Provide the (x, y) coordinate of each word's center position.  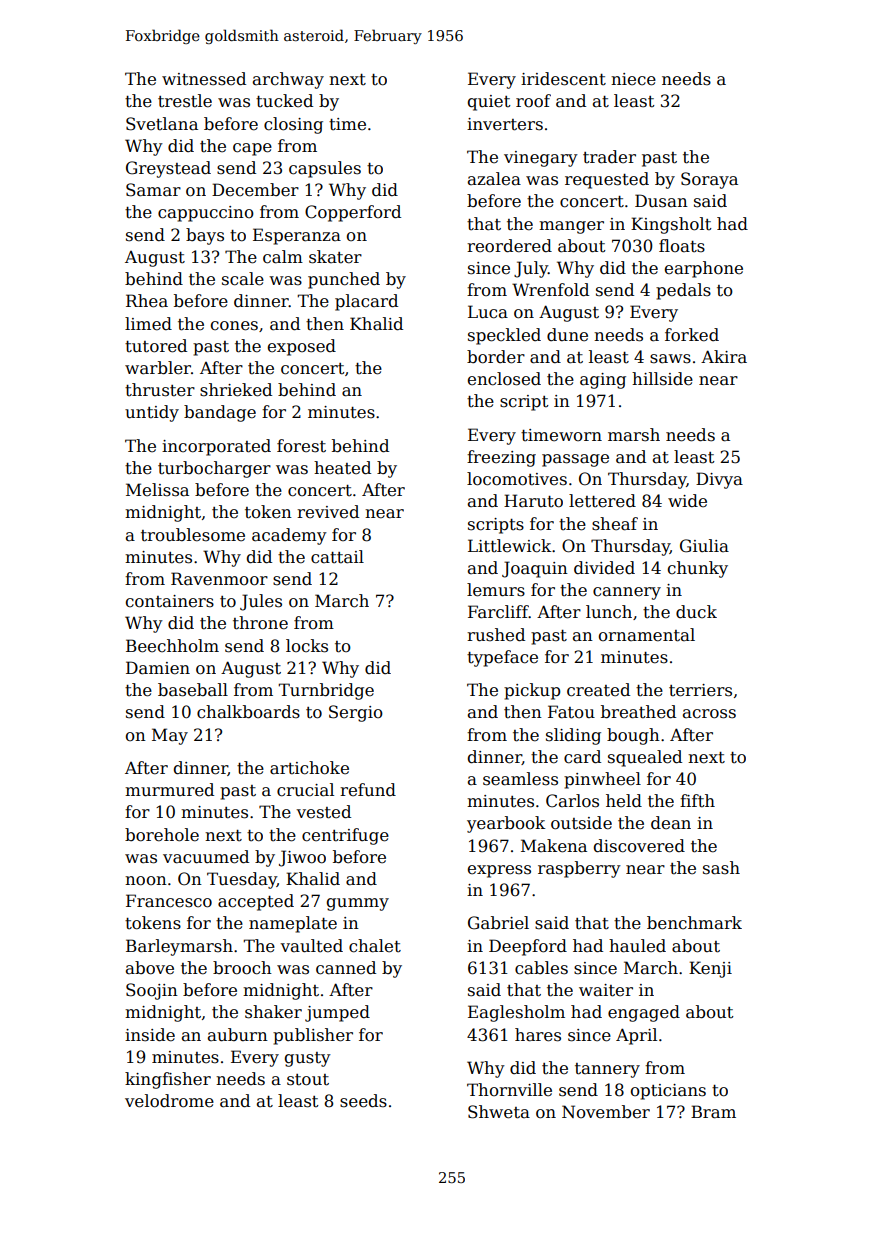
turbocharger (214, 469)
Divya (719, 480)
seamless (520, 779)
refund (368, 790)
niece (633, 79)
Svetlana (162, 124)
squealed (645, 758)
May (170, 736)
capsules (325, 169)
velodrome (169, 1101)
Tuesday (242, 880)
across (709, 714)
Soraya (709, 180)
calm (283, 257)
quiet (489, 103)
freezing (501, 458)
